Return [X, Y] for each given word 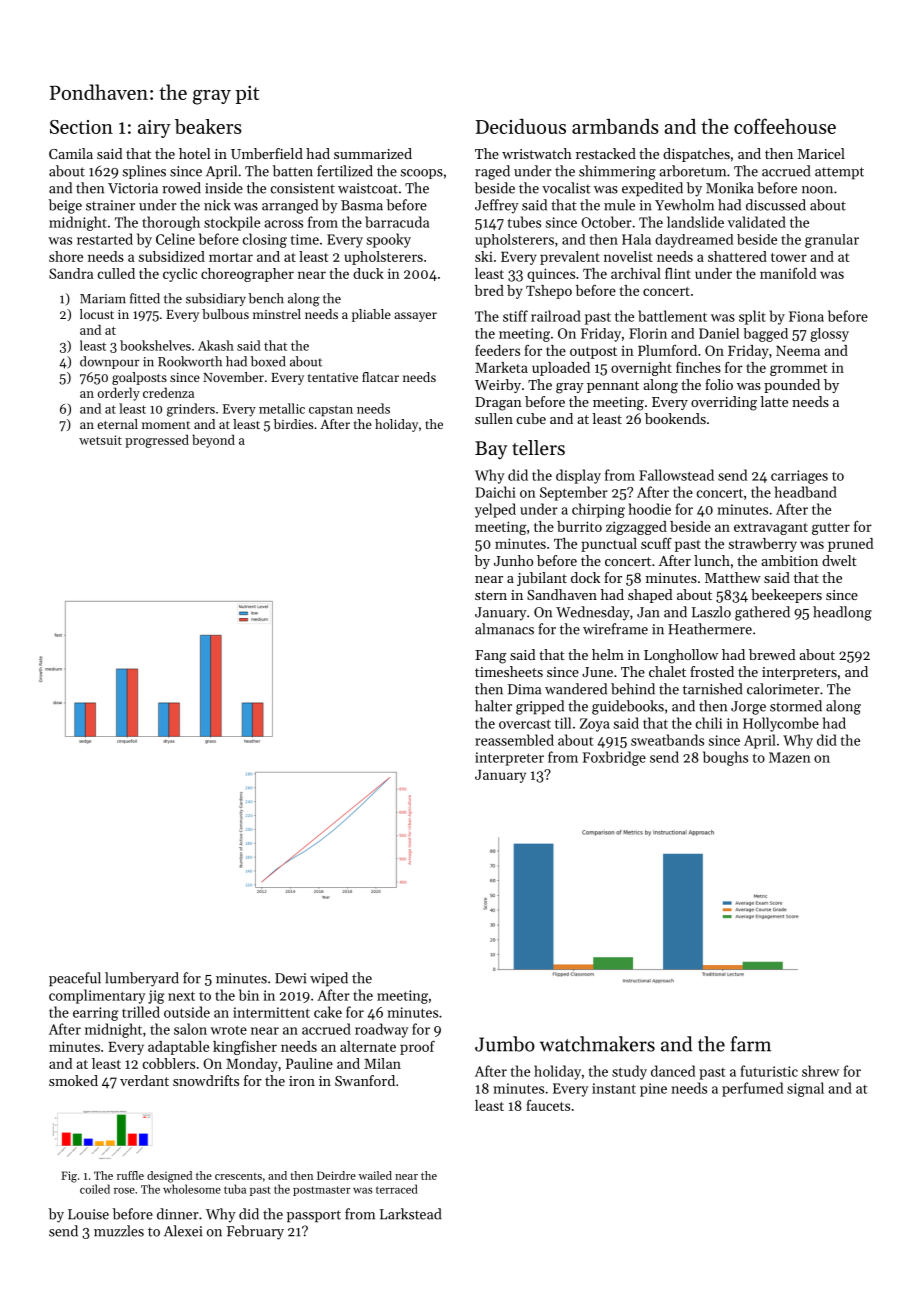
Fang [490, 657]
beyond [213, 441]
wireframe [615, 629]
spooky [389, 240]
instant [614, 1088]
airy [154, 129]
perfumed [752, 1089]
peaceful [75, 979]
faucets [548, 1105]
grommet [798, 370]
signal [805, 1089]
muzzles [119, 1231]
